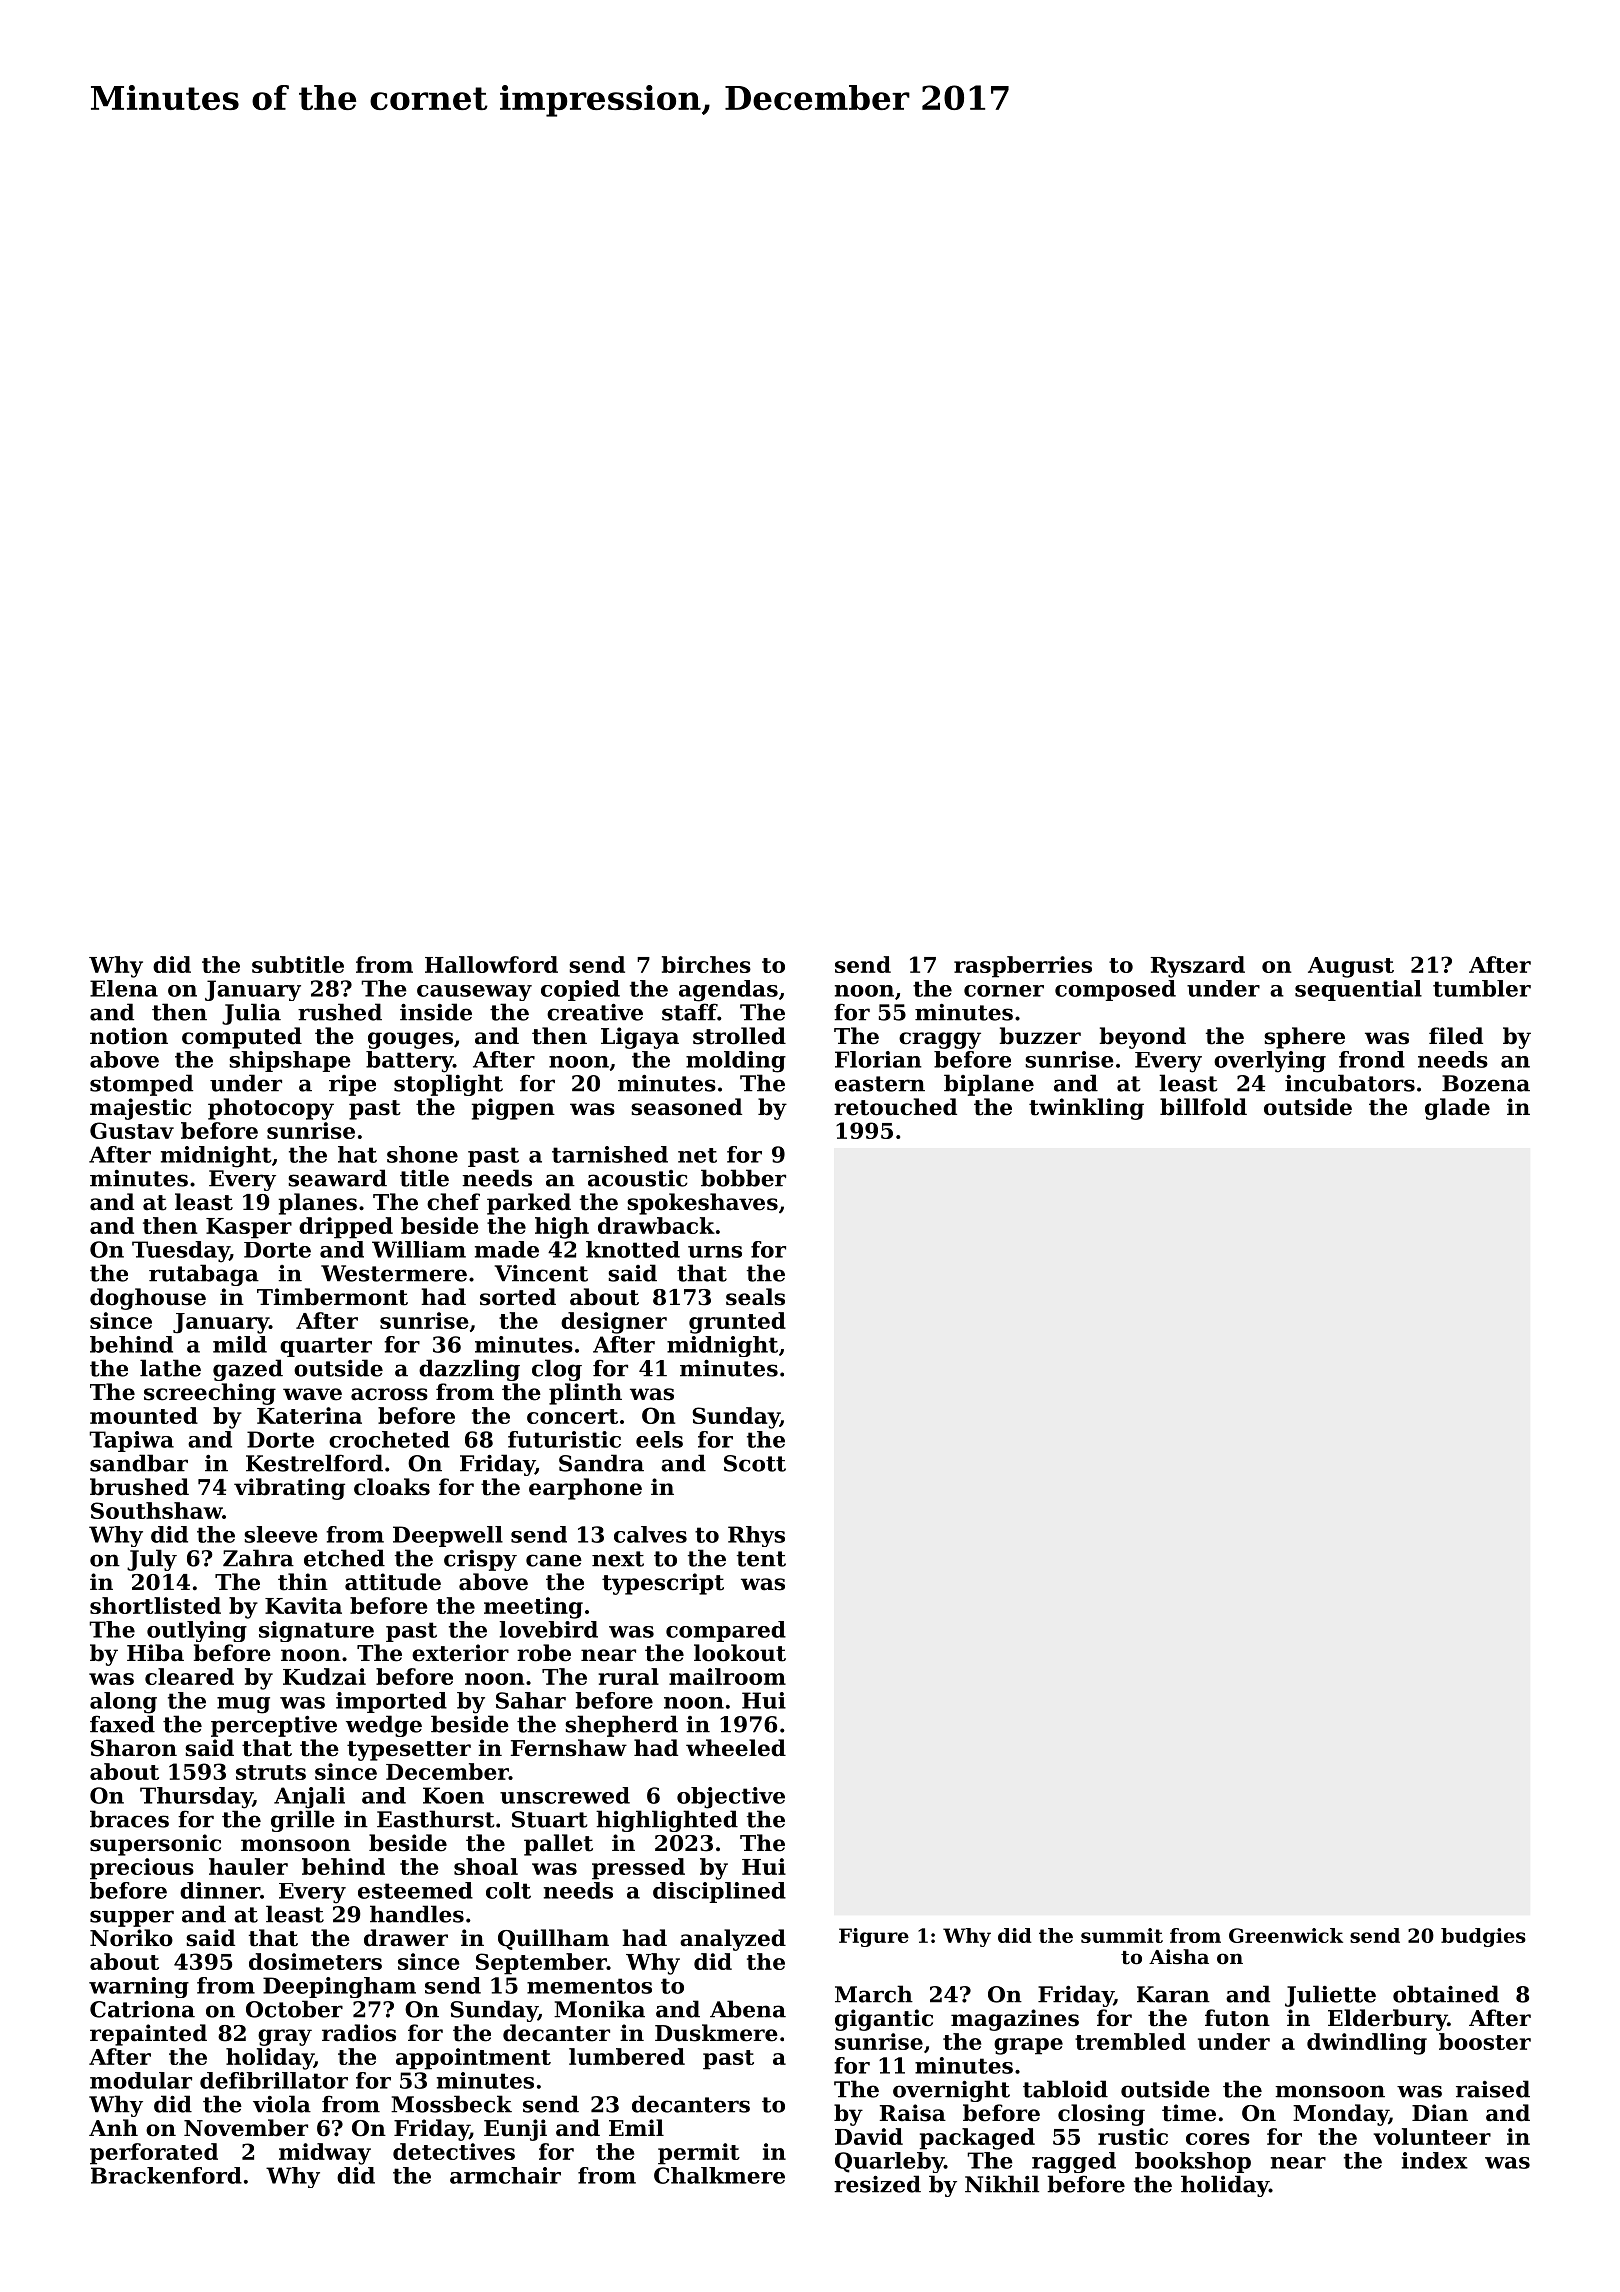  What do you see at coordinates (289, 1489) in the screenshot?
I see `vibrating` at bounding box center [289, 1489].
